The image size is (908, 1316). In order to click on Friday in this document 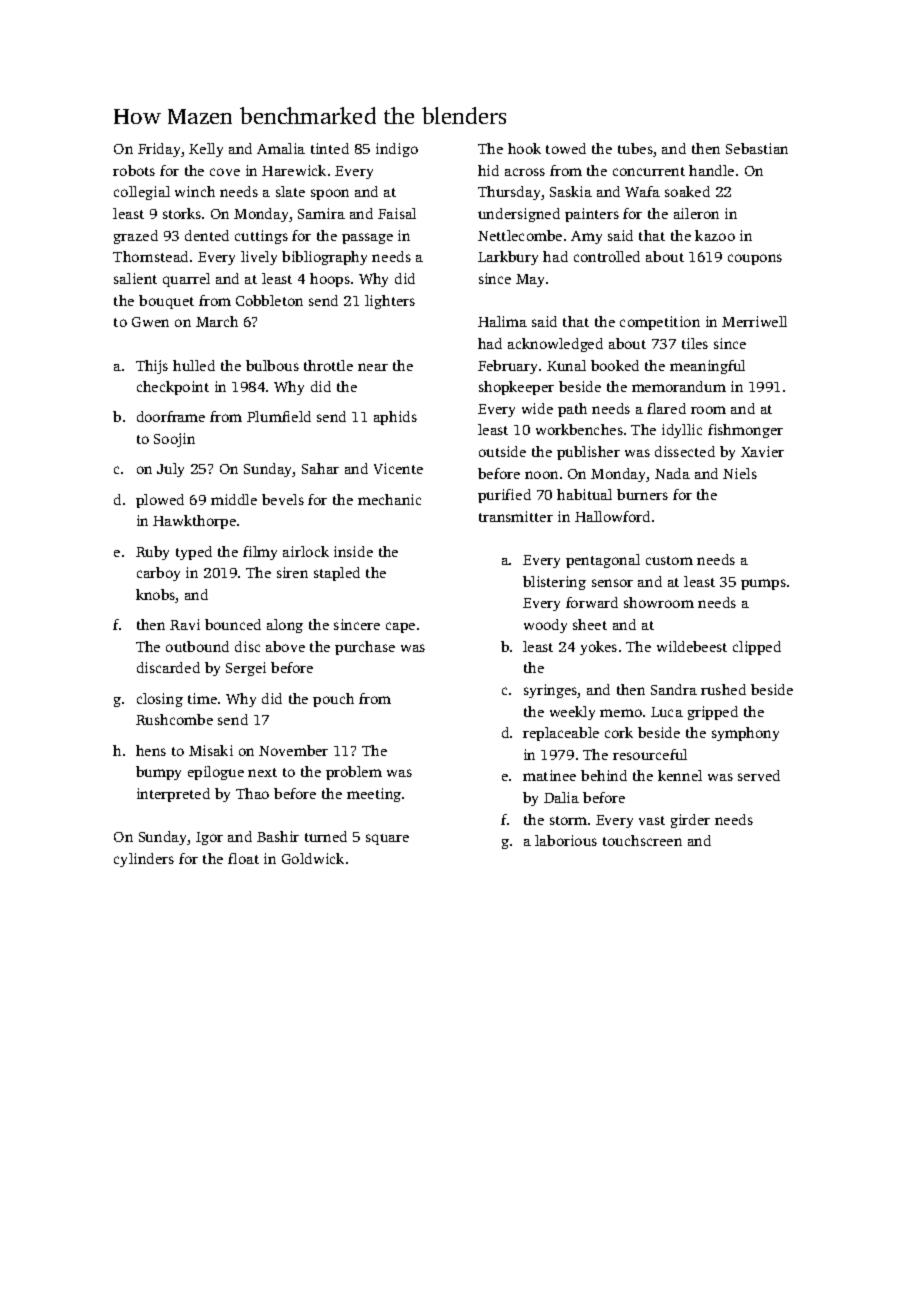, I will do `click(159, 150)`.
